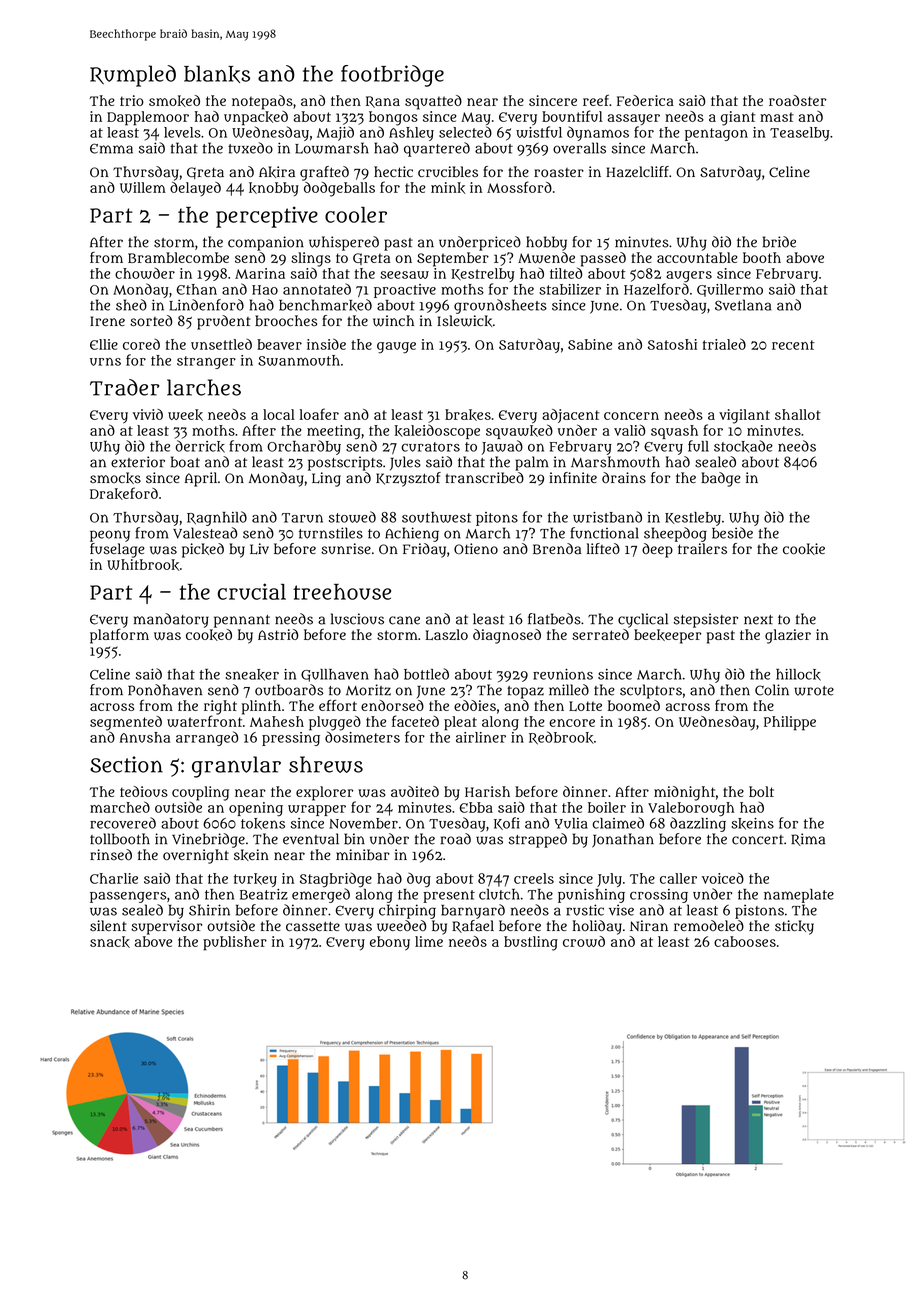  Describe the element at coordinates (392, 76) in the screenshot. I see `footbridge` at that location.
